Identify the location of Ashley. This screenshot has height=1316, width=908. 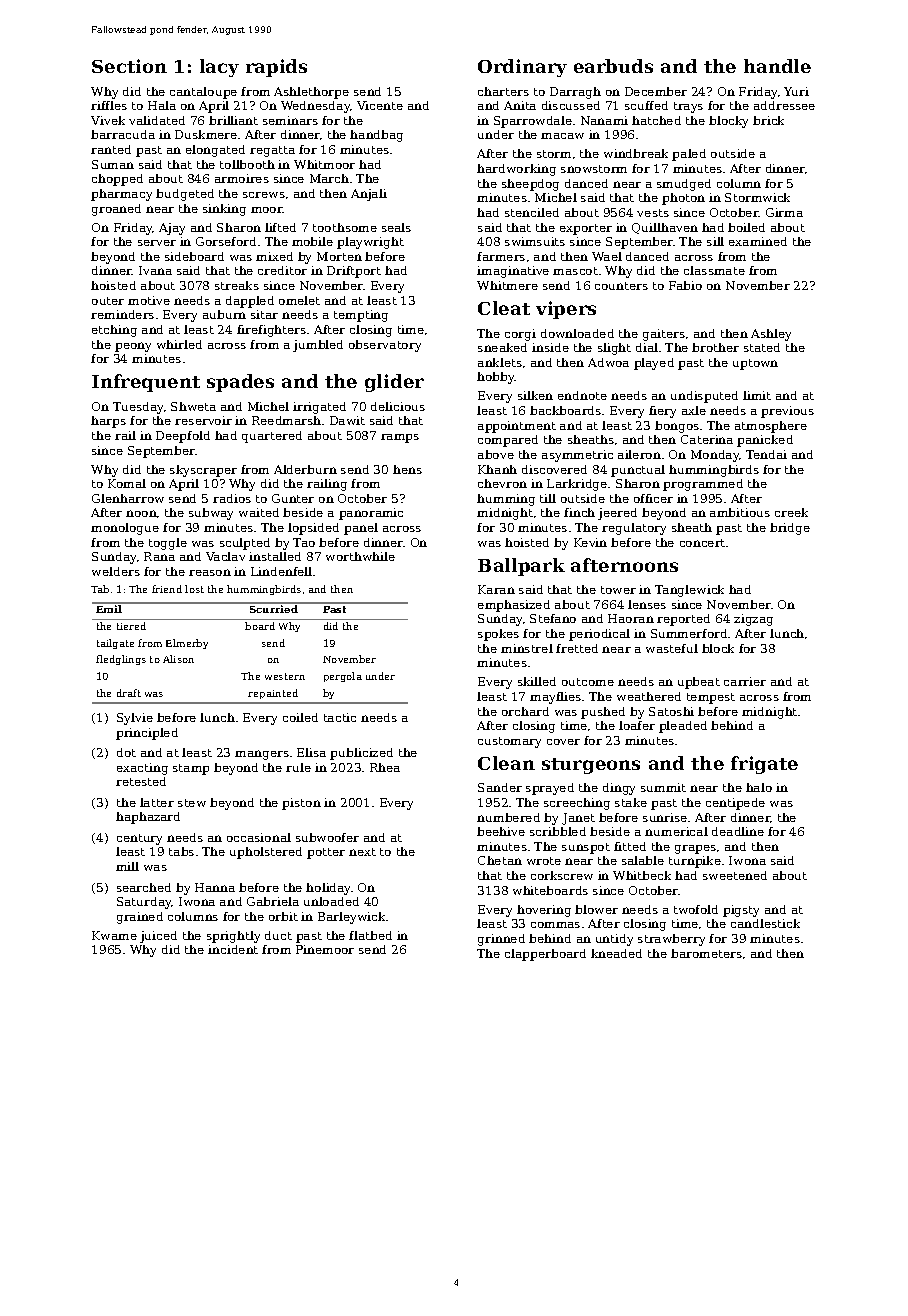
(771, 335).
